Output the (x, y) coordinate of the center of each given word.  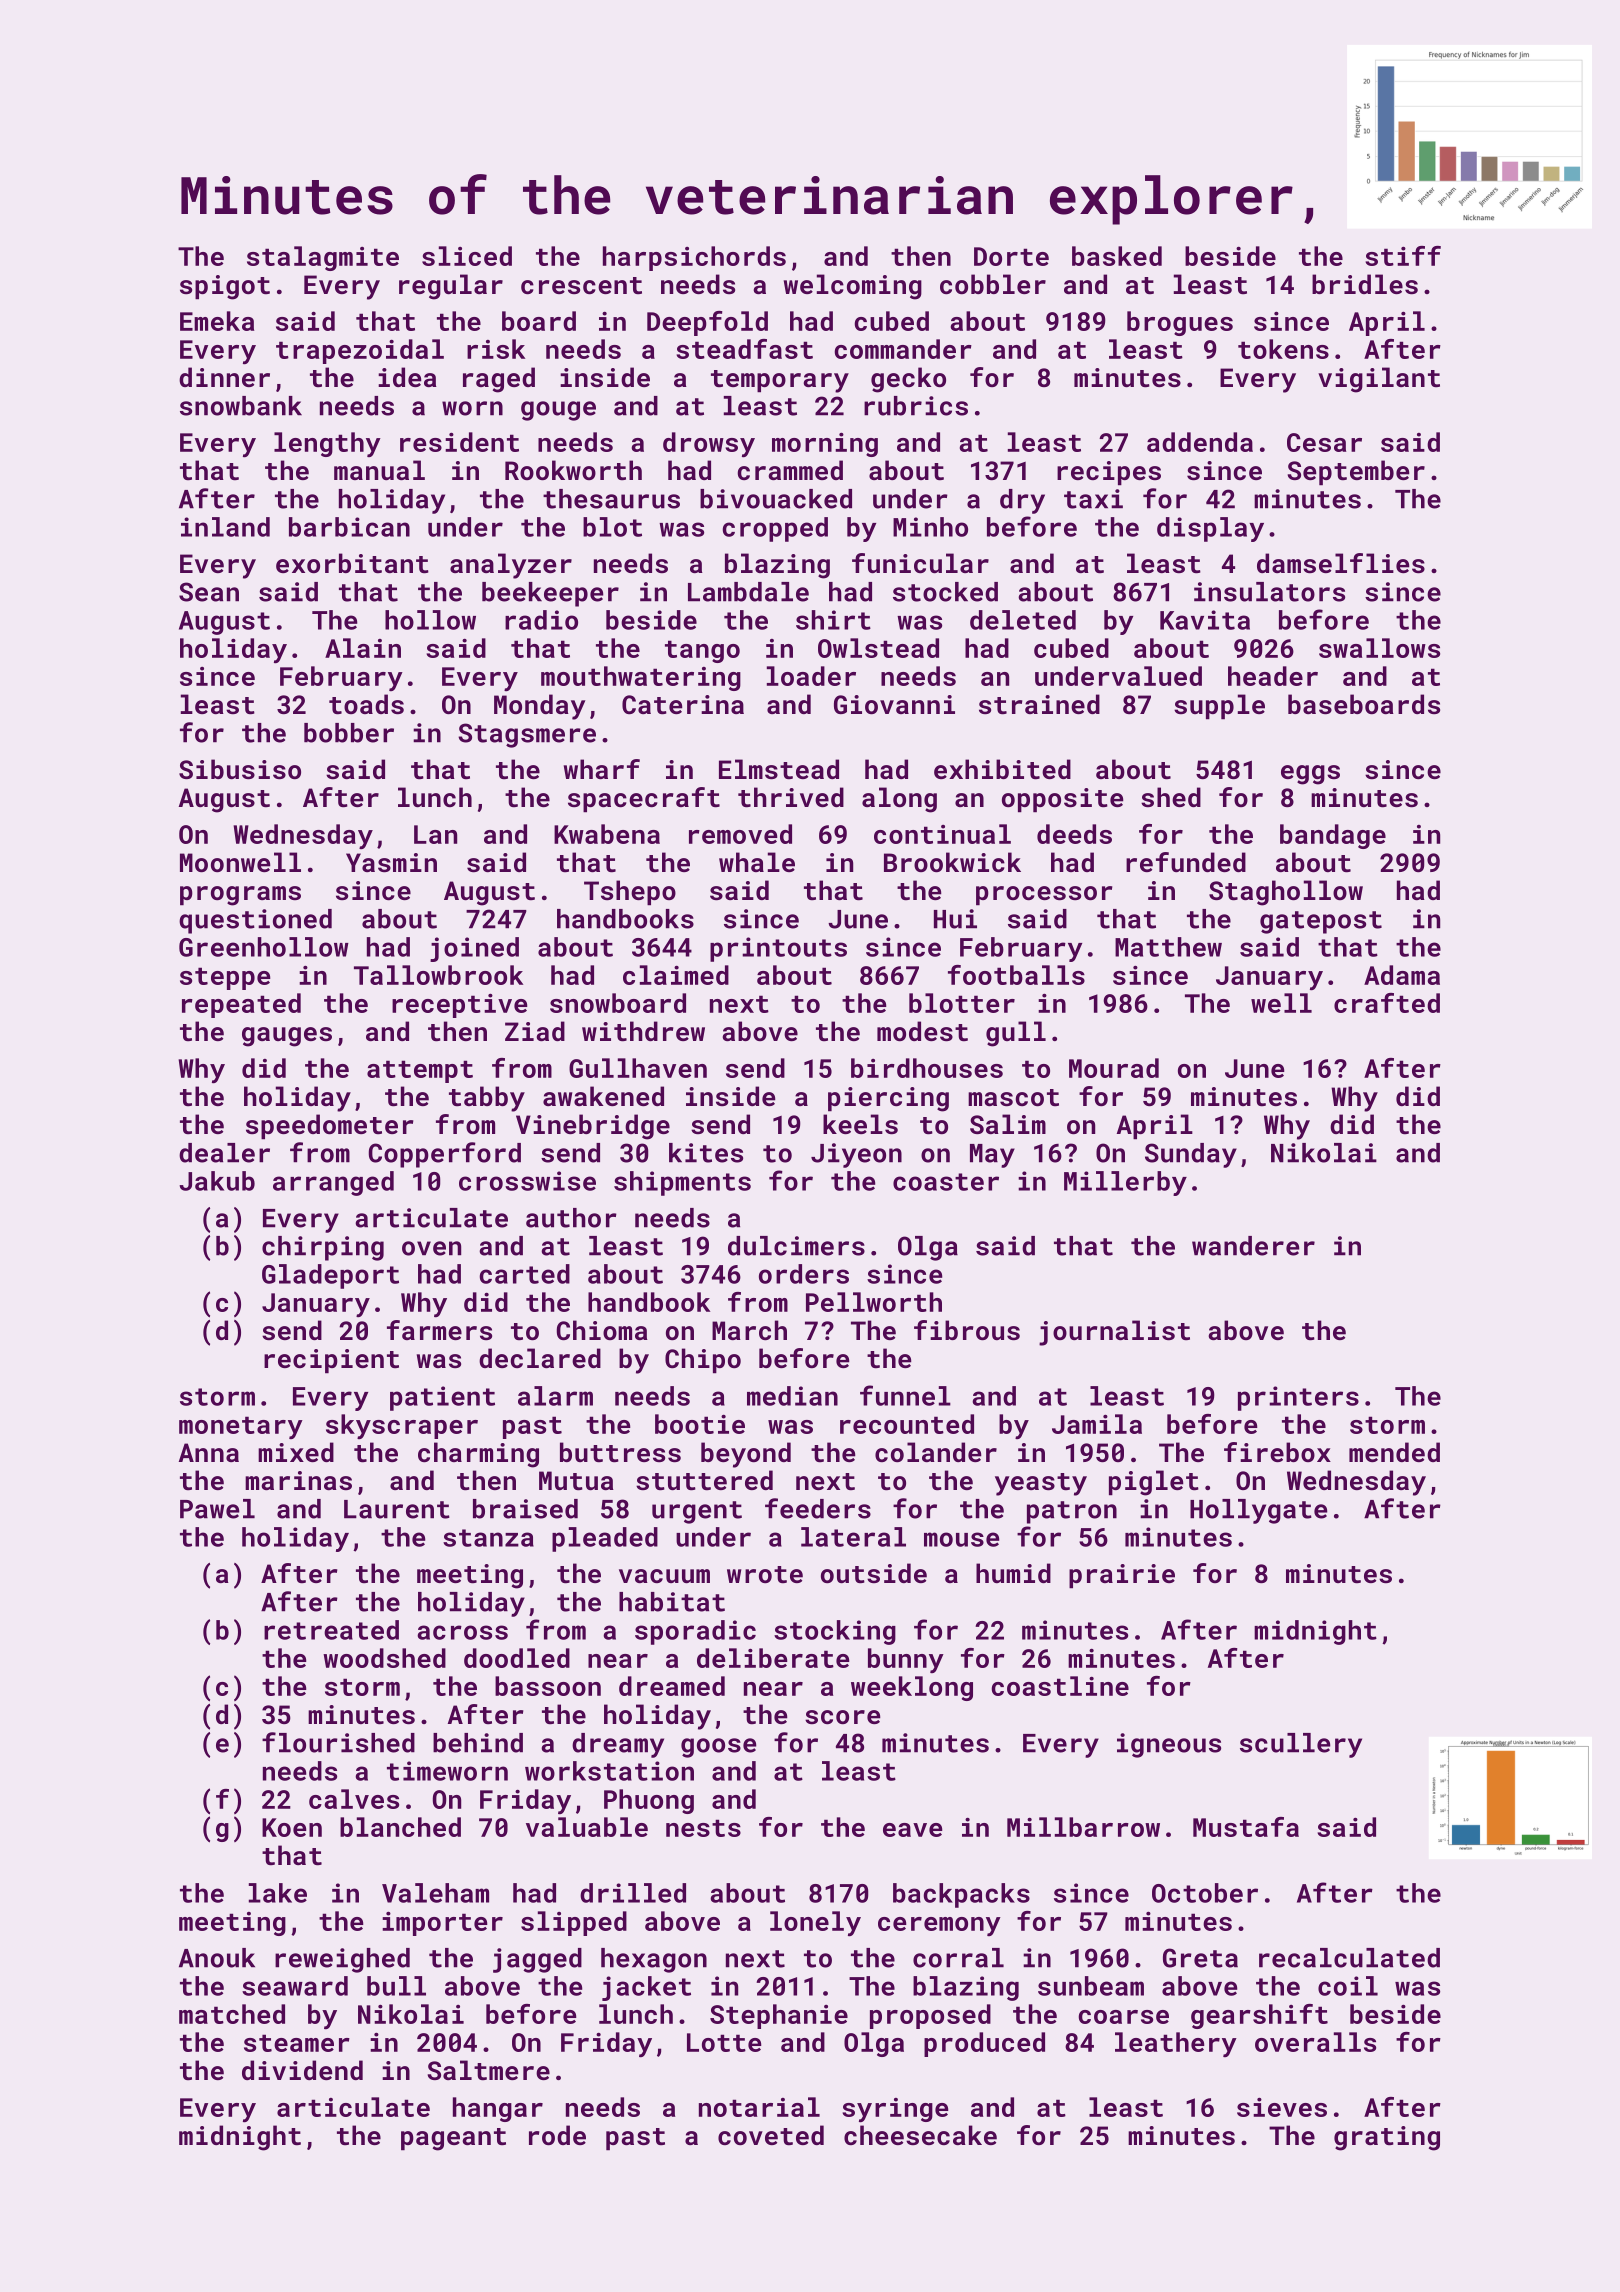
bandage (1333, 836)
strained (1039, 704)
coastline (1060, 1686)
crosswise (527, 1181)
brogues (1180, 323)
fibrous (967, 1330)
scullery (1301, 1745)
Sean (209, 592)
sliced (467, 256)
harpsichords (694, 258)
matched (232, 2014)
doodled (517, 1658)
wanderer (1253, 1246)
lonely (815, 1923)
